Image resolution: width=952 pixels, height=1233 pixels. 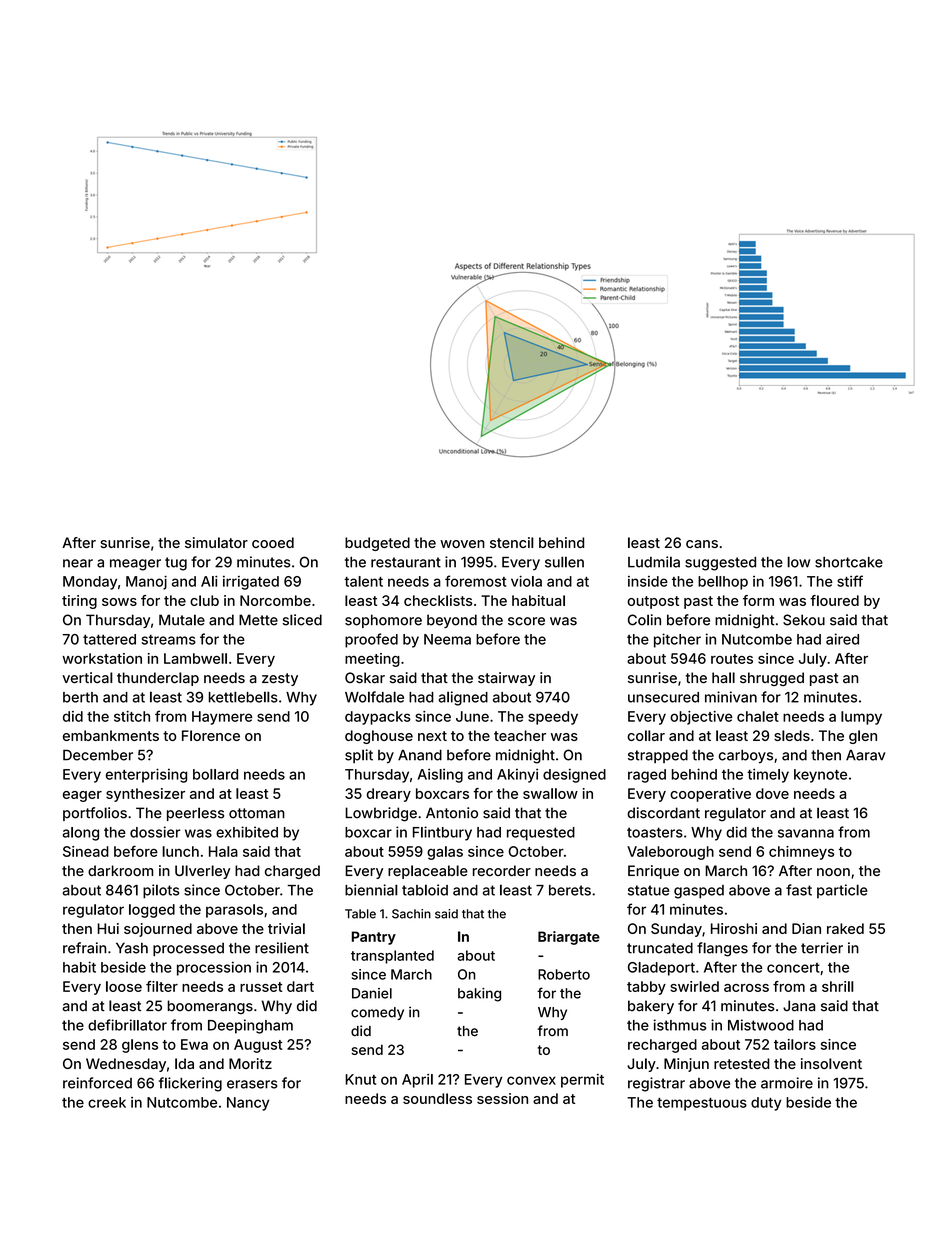 What do you see at coordinates (195, 814) in the screenshot?
I see `peerless` at bounding box center [195, 814].
